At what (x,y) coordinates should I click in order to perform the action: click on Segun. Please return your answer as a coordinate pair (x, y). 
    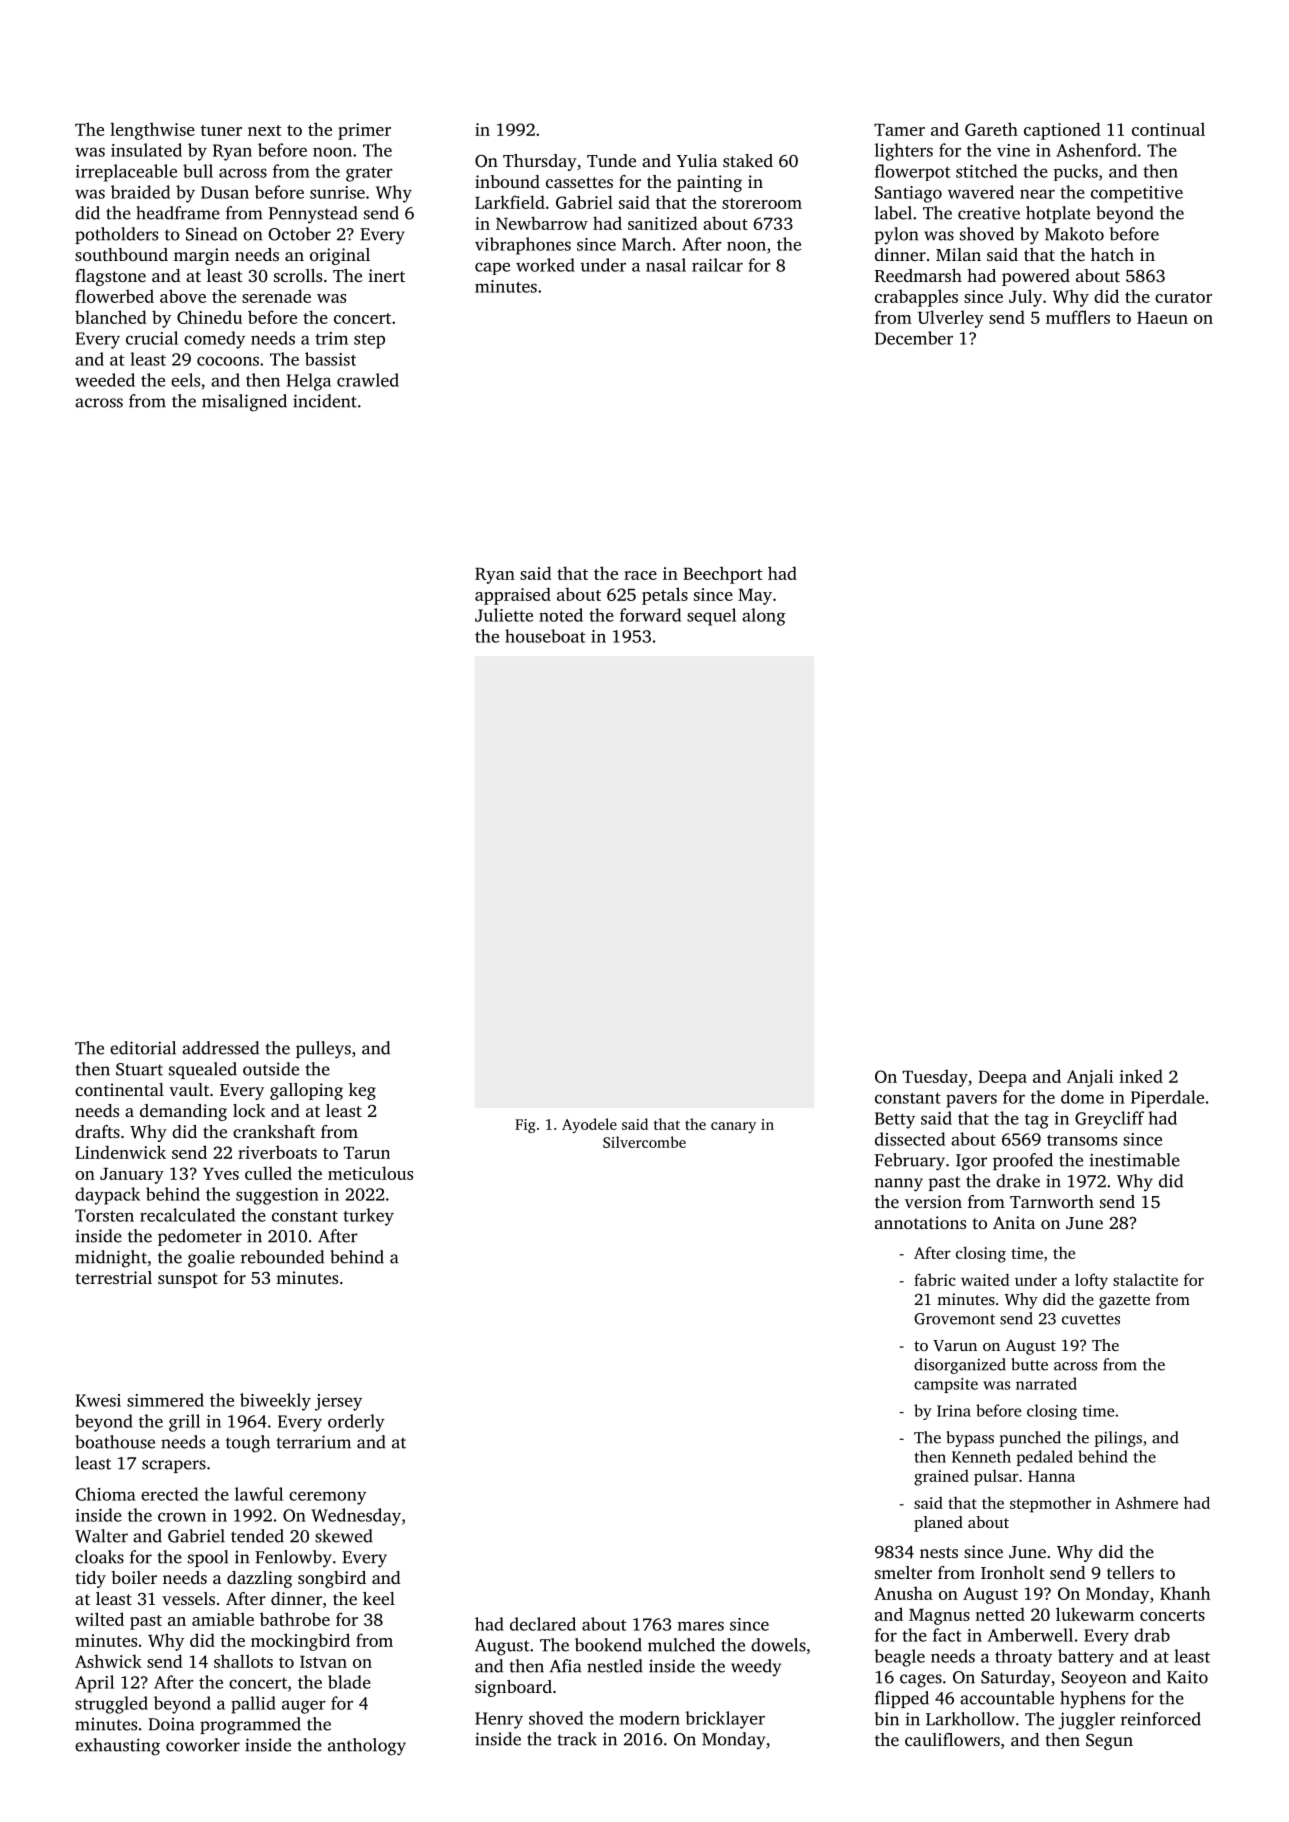
    Looking at the image, I should click on (1109, 1742).
